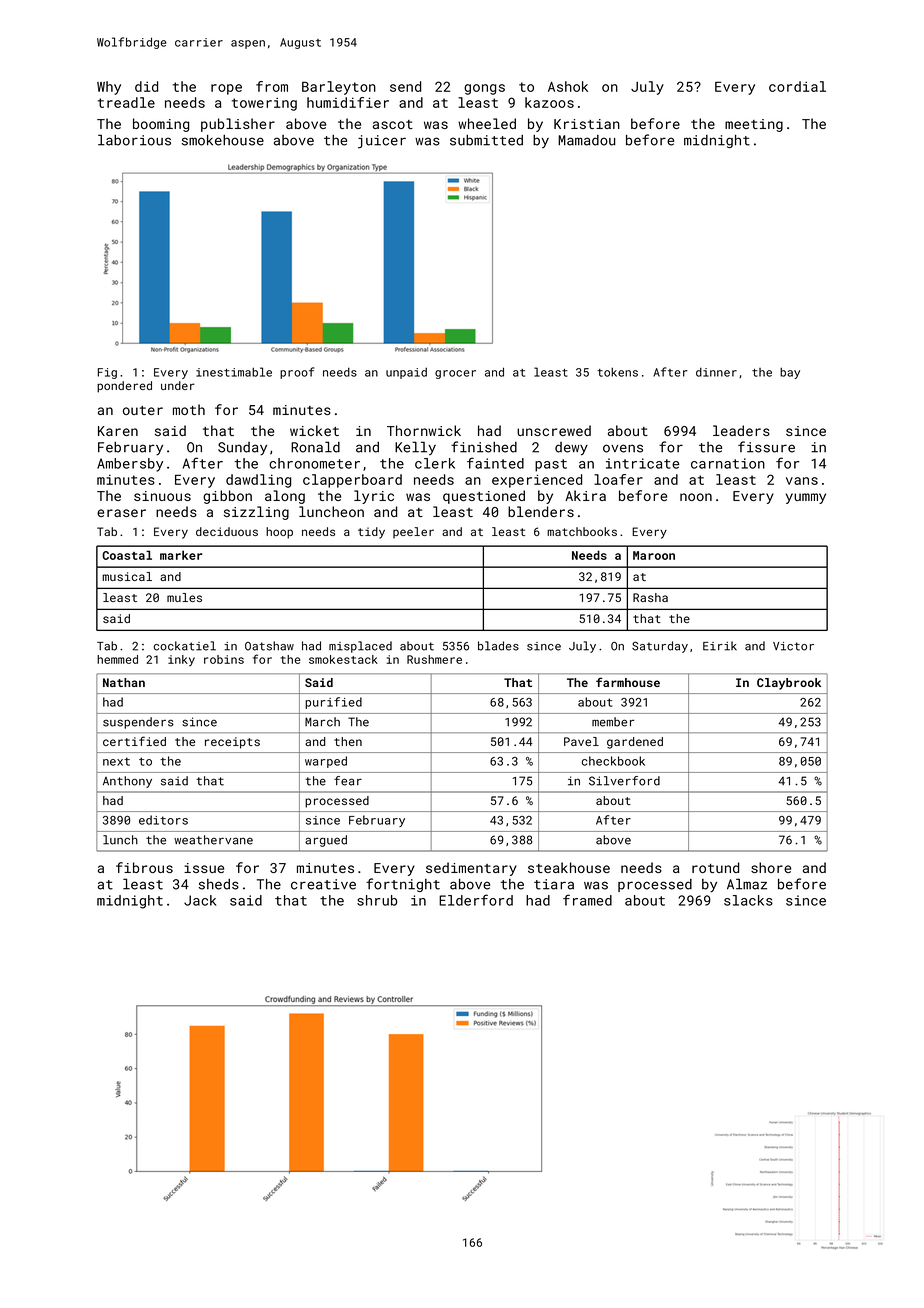  What do you see at coordinates (413, 532) in the image?
I see `peeler` at bounding box center [413, 532].
